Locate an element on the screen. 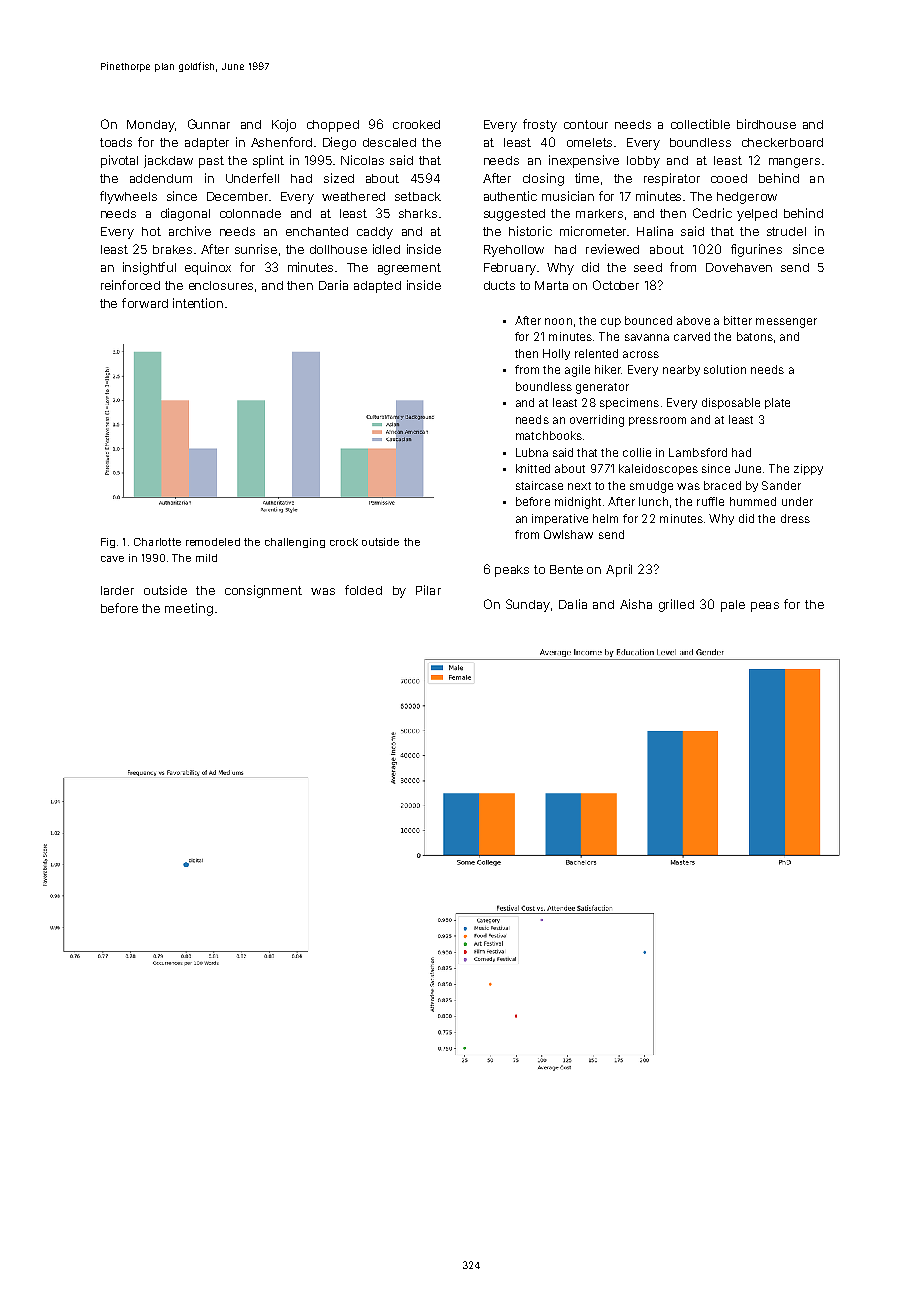  bitter is located at coordinates (738, 320).
